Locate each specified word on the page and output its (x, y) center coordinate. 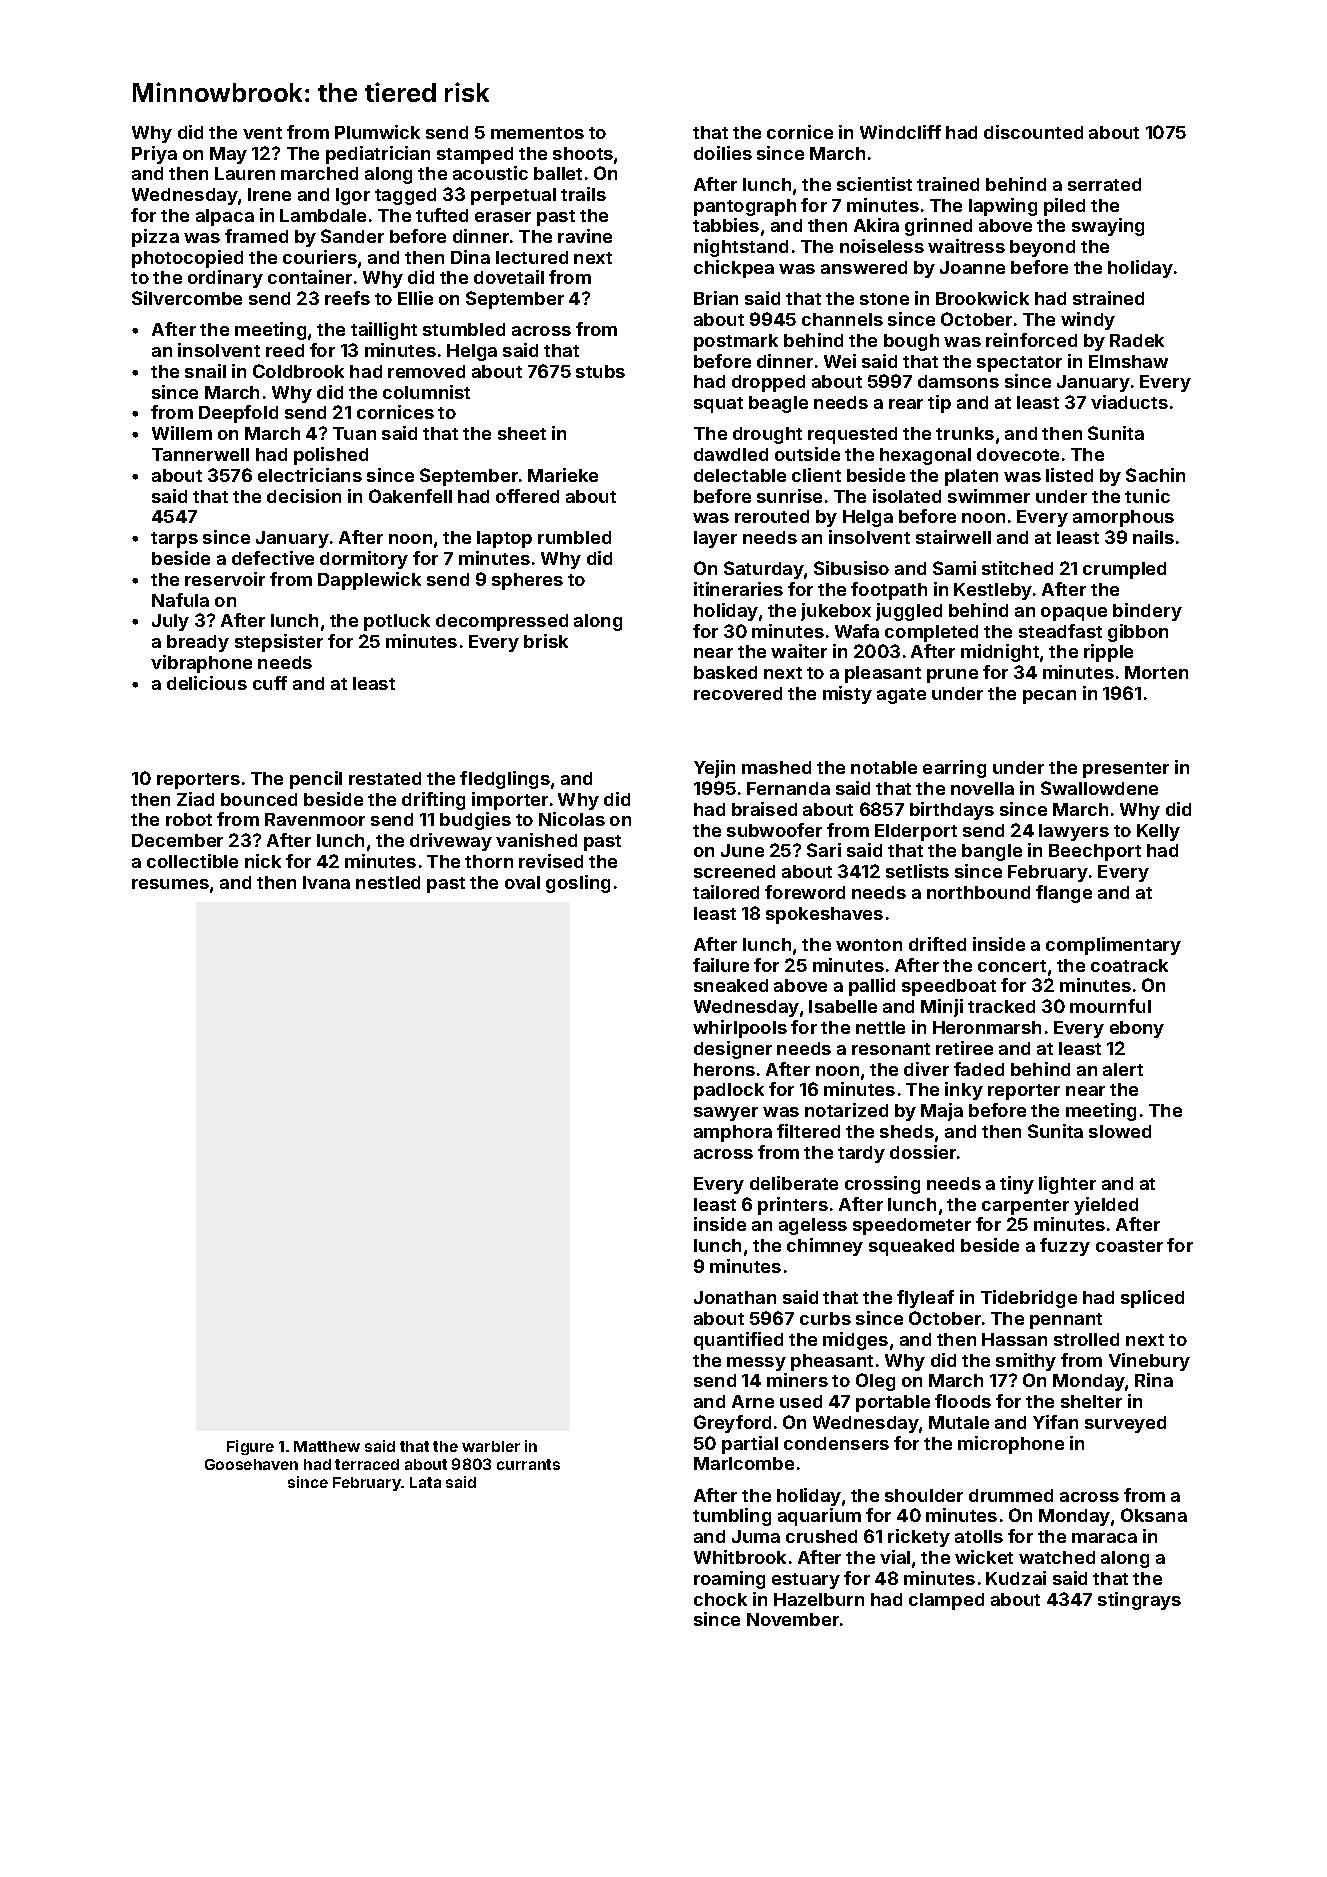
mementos (537, 133)
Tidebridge (1029, 1299)
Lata (425, 1482)
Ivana (326, 882)
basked (725, 672)
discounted (1033, 132)
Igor (353, 196)
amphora (733, 1133)
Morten (1156, 672)
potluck (397, 622)
